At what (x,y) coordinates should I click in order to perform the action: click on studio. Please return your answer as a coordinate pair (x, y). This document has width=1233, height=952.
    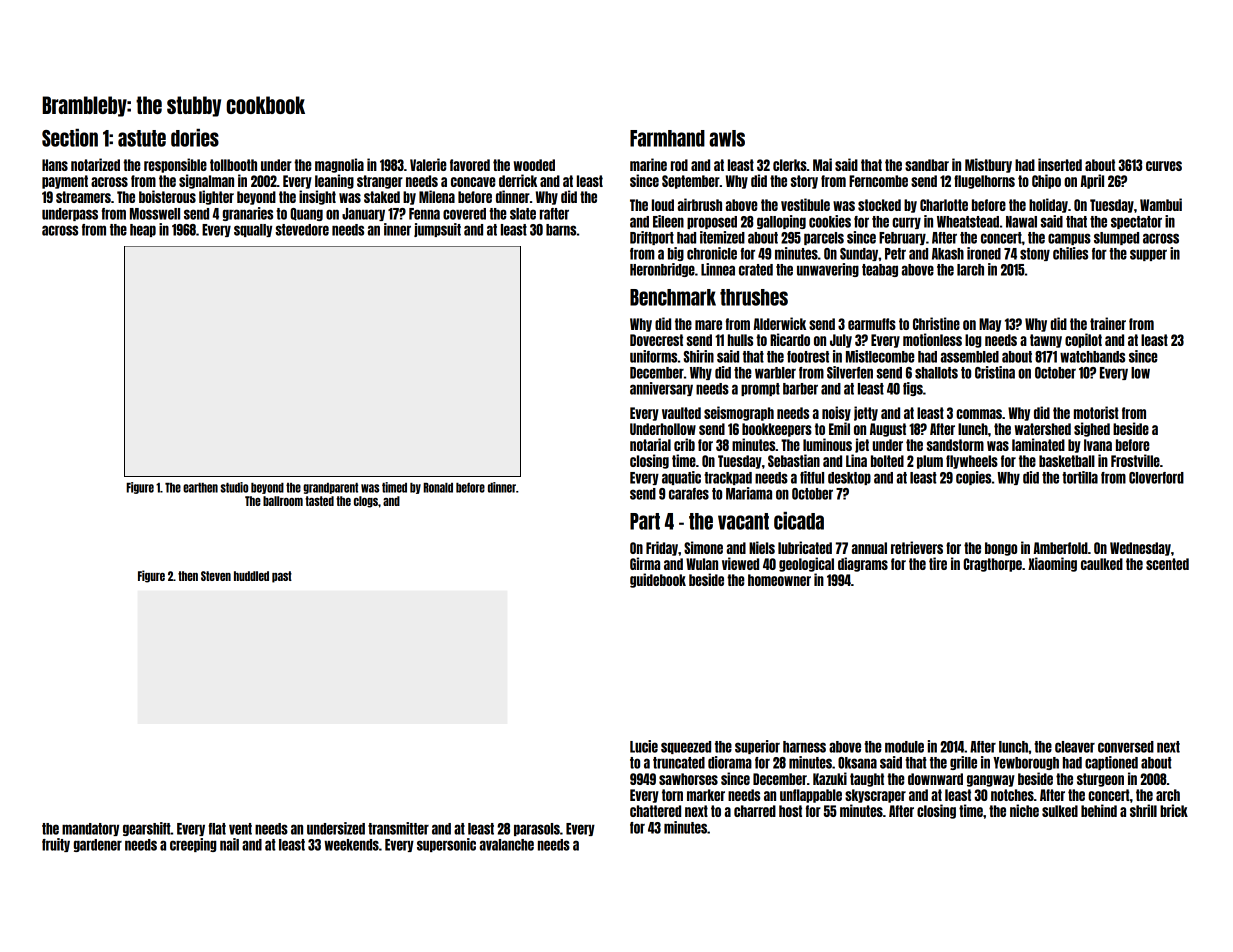
    Looking at the image, I should click on (234, 487).
